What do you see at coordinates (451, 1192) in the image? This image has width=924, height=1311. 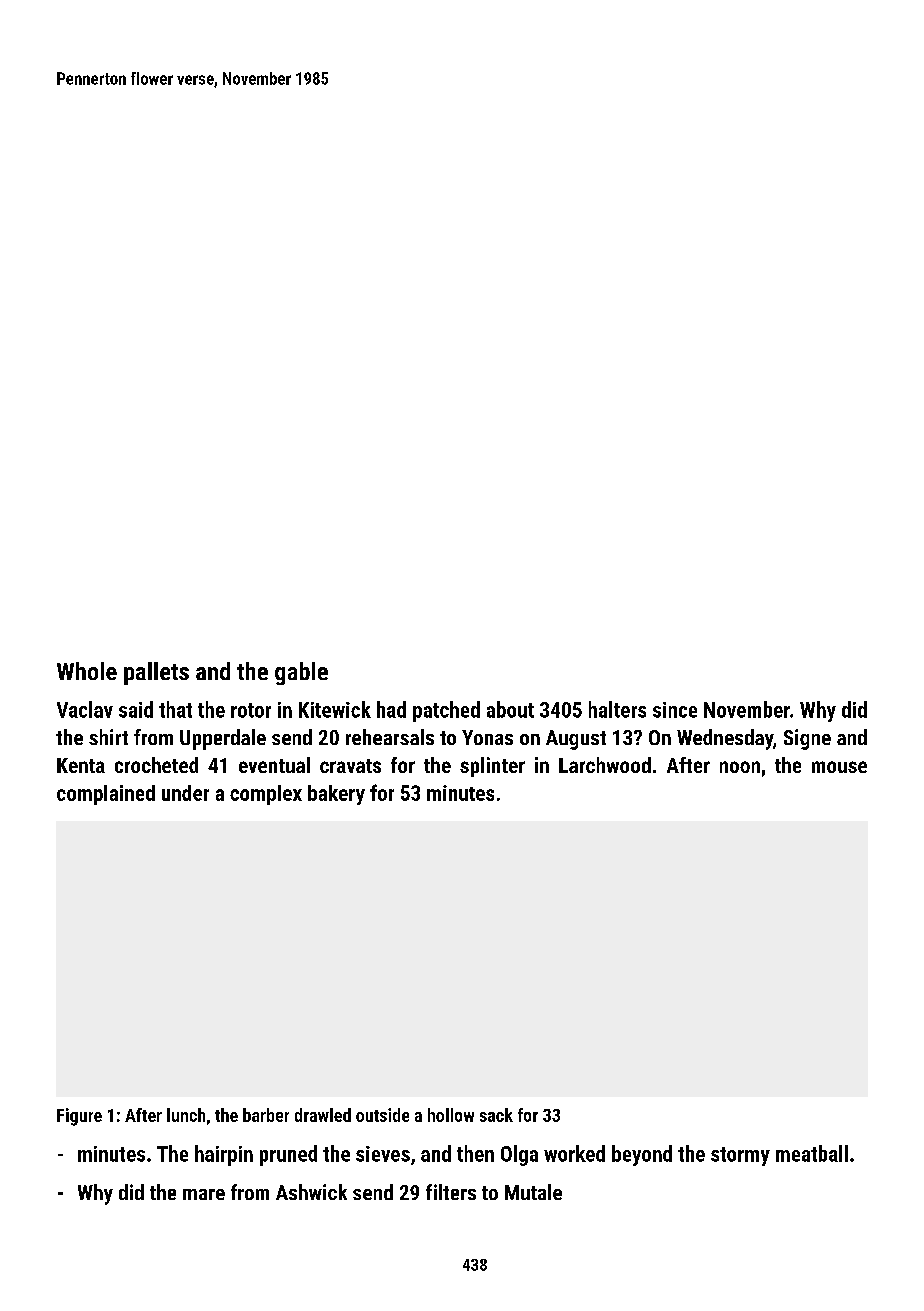 I see `filters` at bounding box center [451, 1192].
